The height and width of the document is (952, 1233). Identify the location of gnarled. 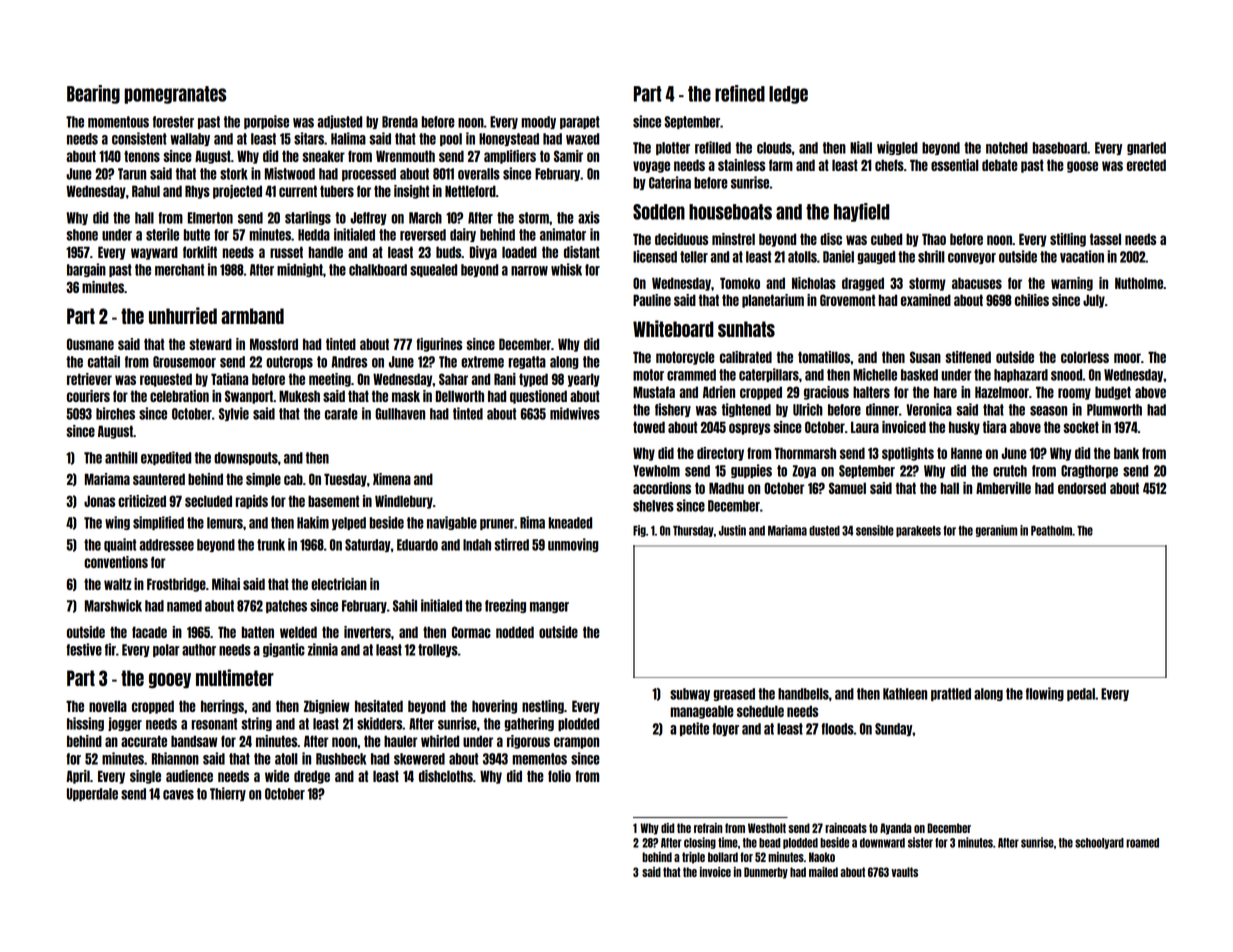
(1146, 148).
